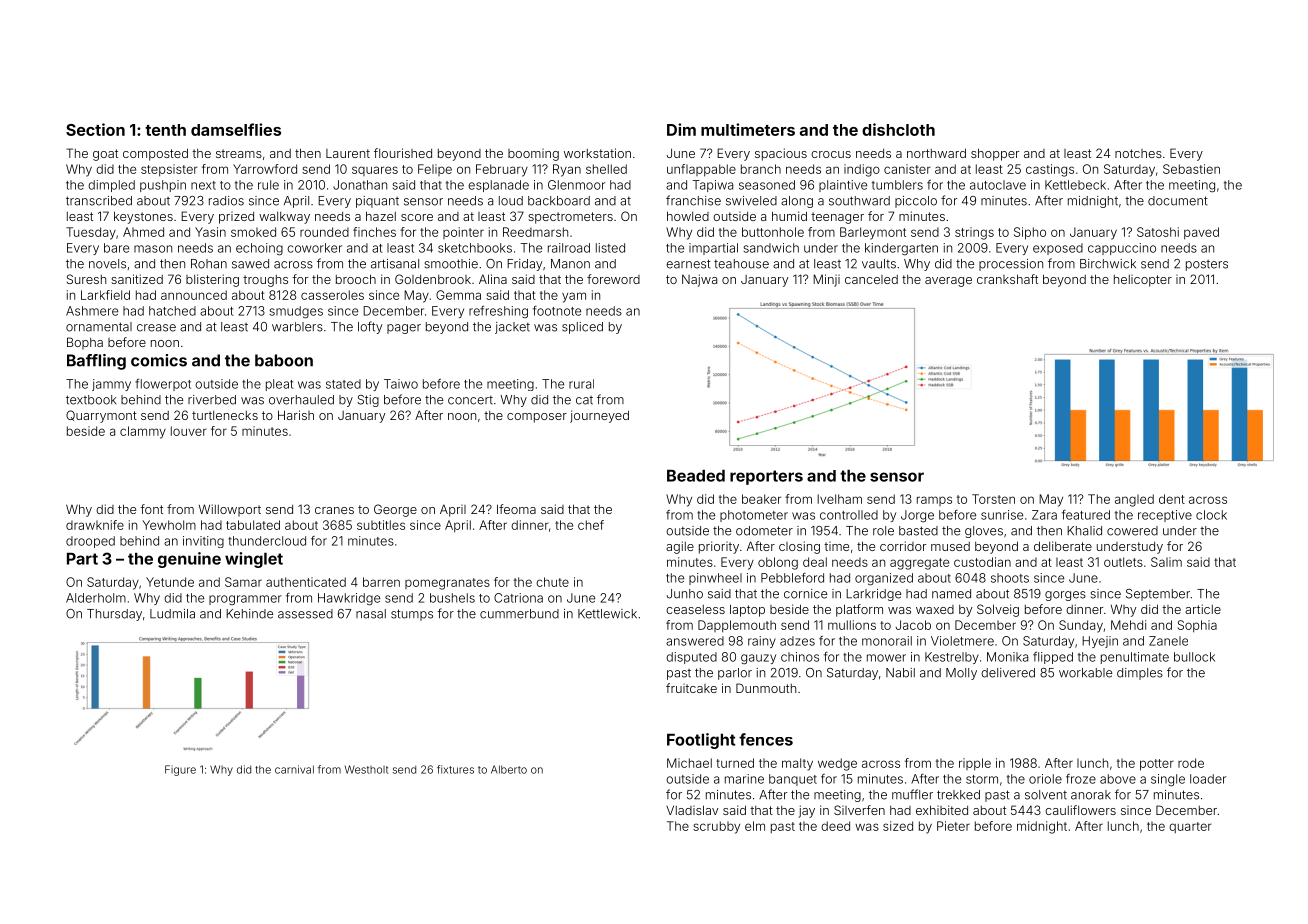 The height and width of the image is (924, 1308). Describe the element at coordinates (766, 688) in the image. I see `Dunmouth` at that location.
